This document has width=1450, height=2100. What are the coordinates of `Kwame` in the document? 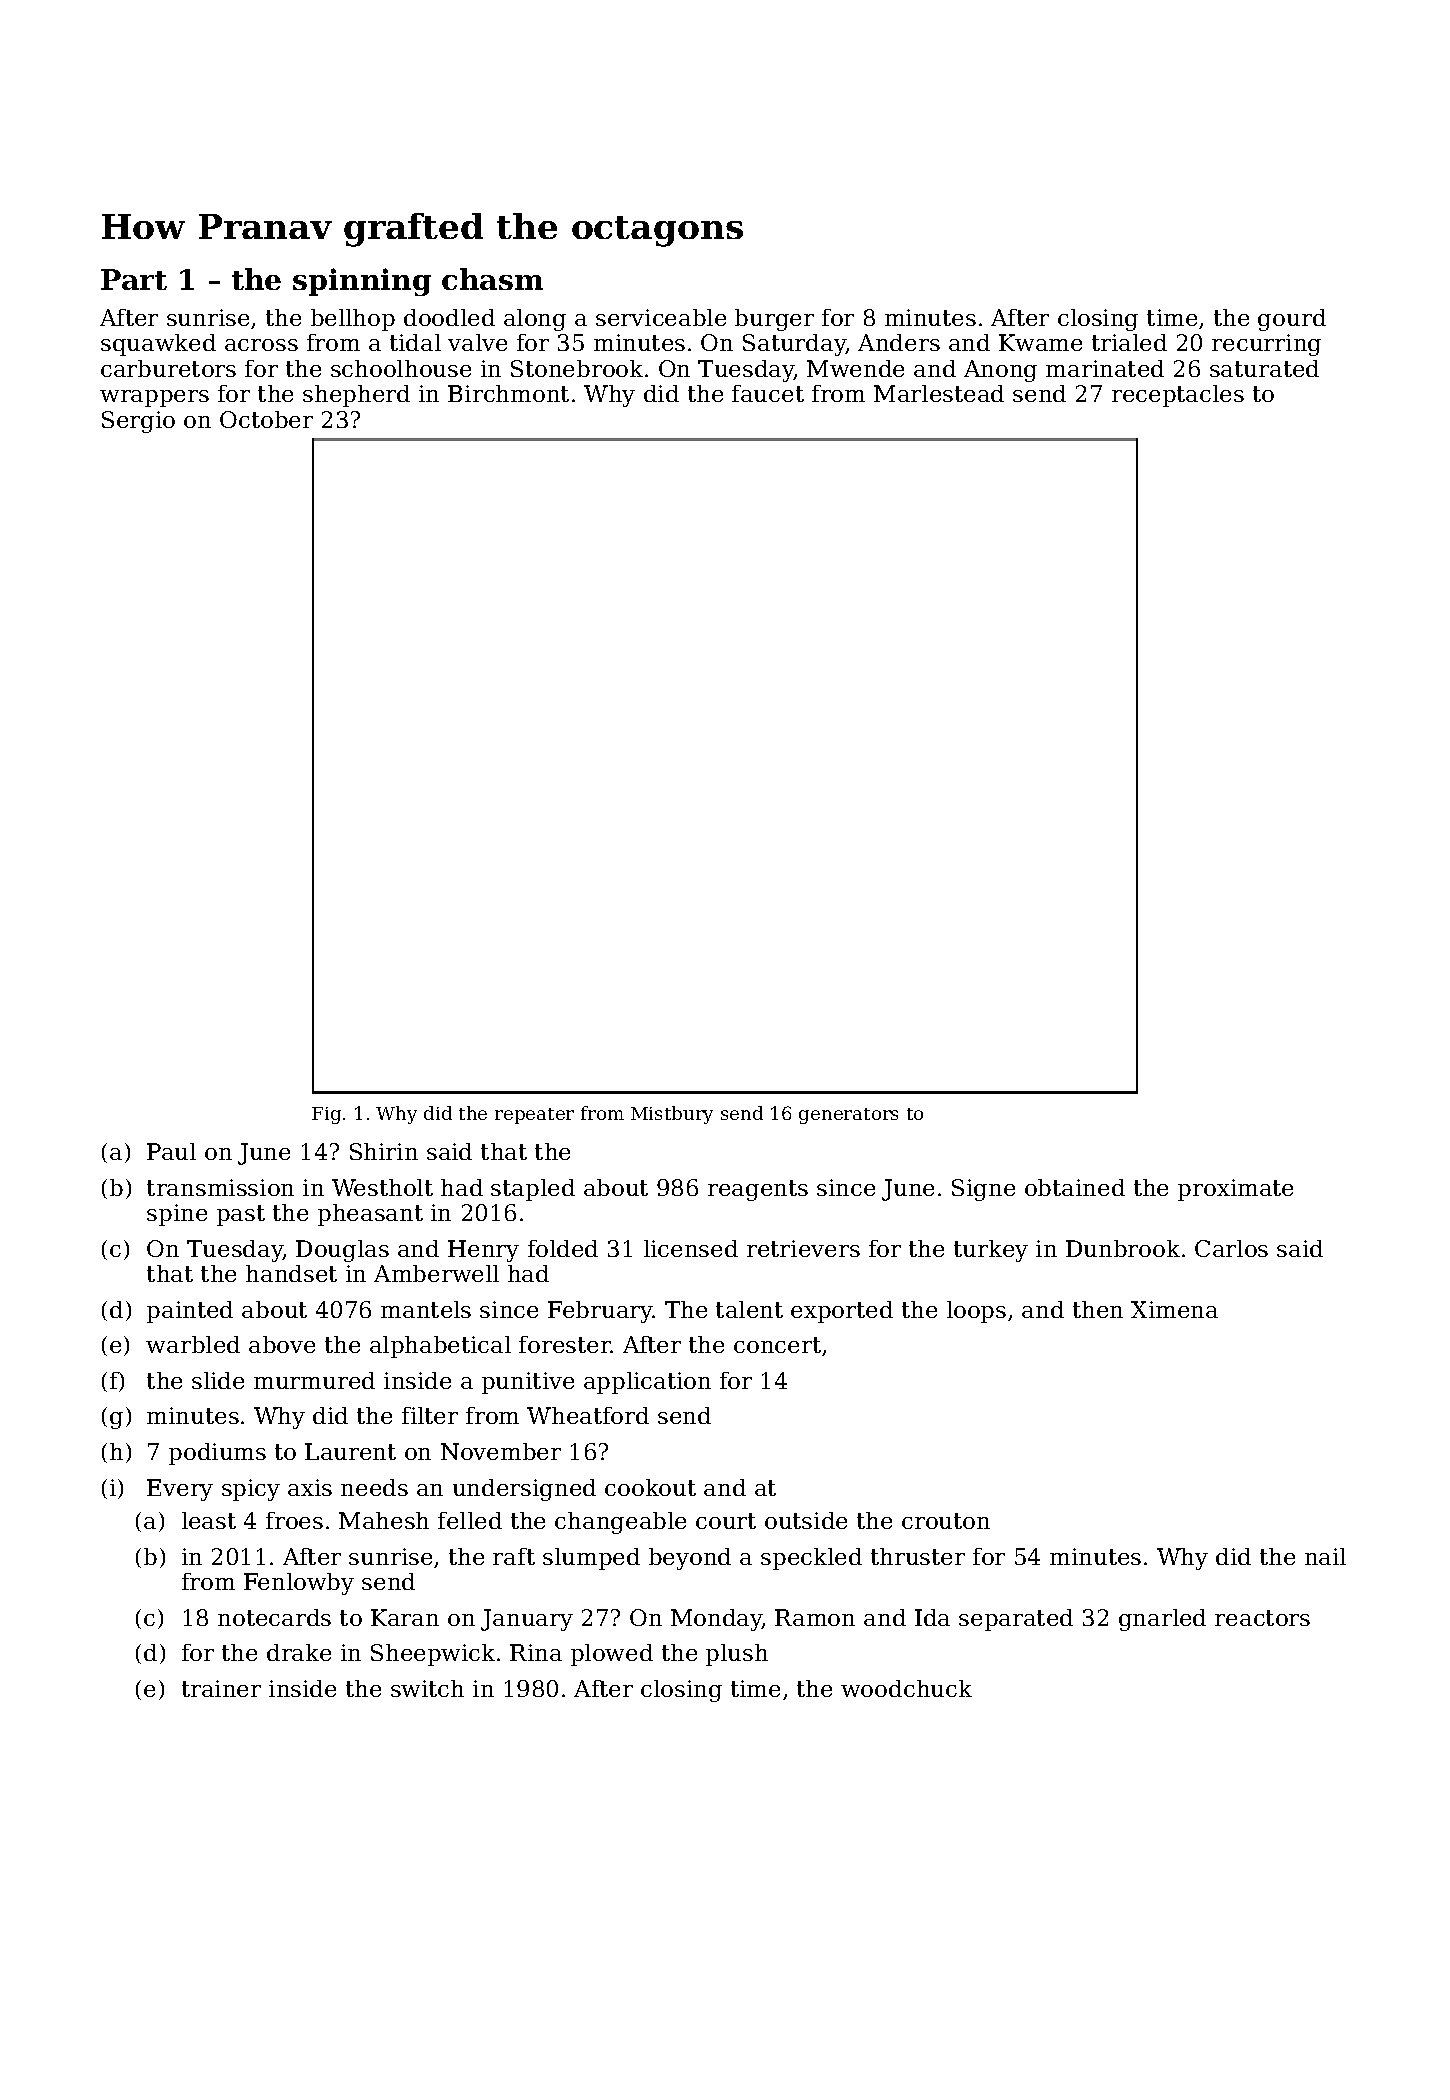 It's located at (1040, 342).
